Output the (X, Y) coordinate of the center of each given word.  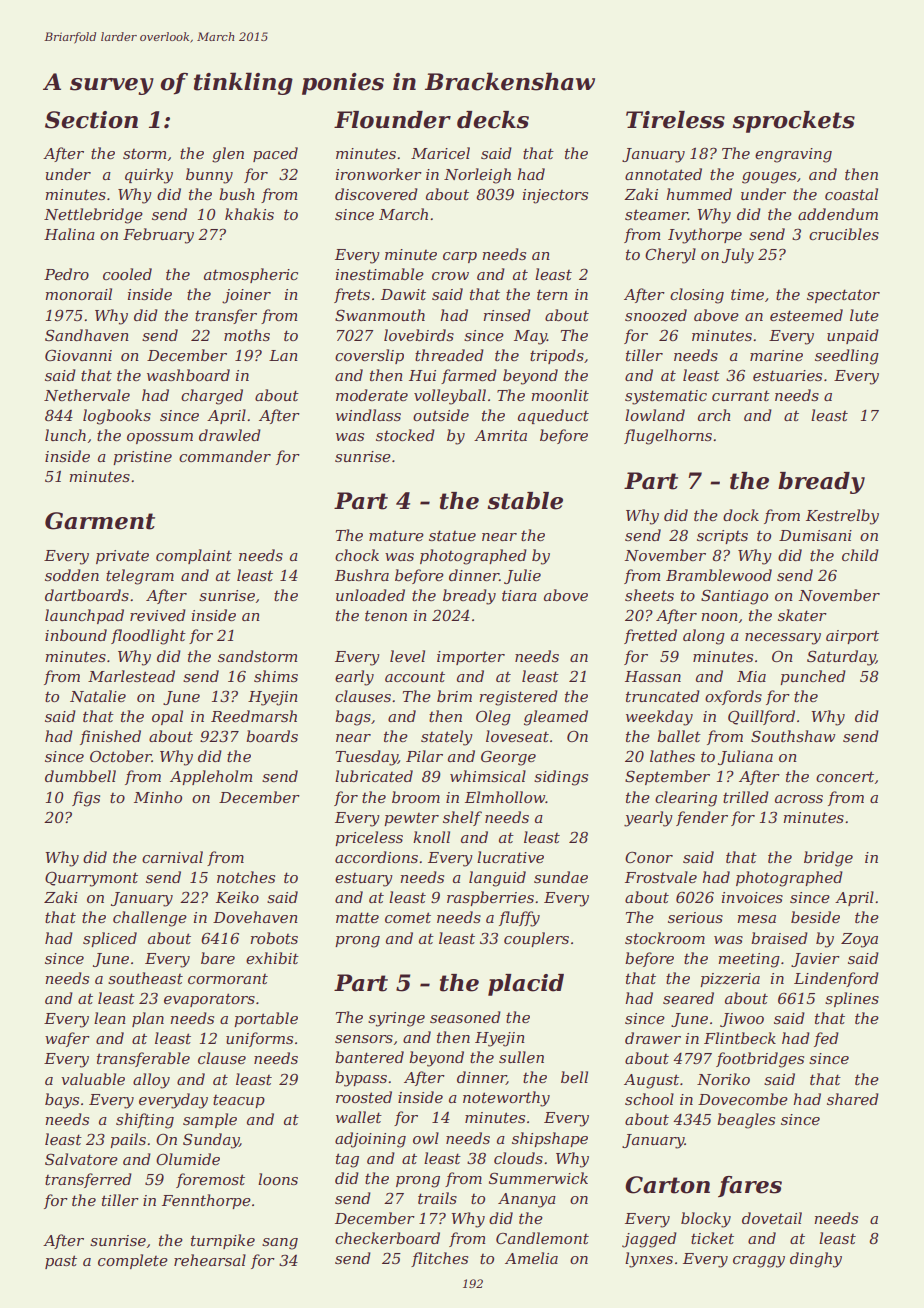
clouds (518, 1158)
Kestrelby (842, 517)
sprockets (793, 122)
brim (454, 696)
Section (91, 120)
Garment (100, 521)
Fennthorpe (206, 1201)
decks (493, 120)
